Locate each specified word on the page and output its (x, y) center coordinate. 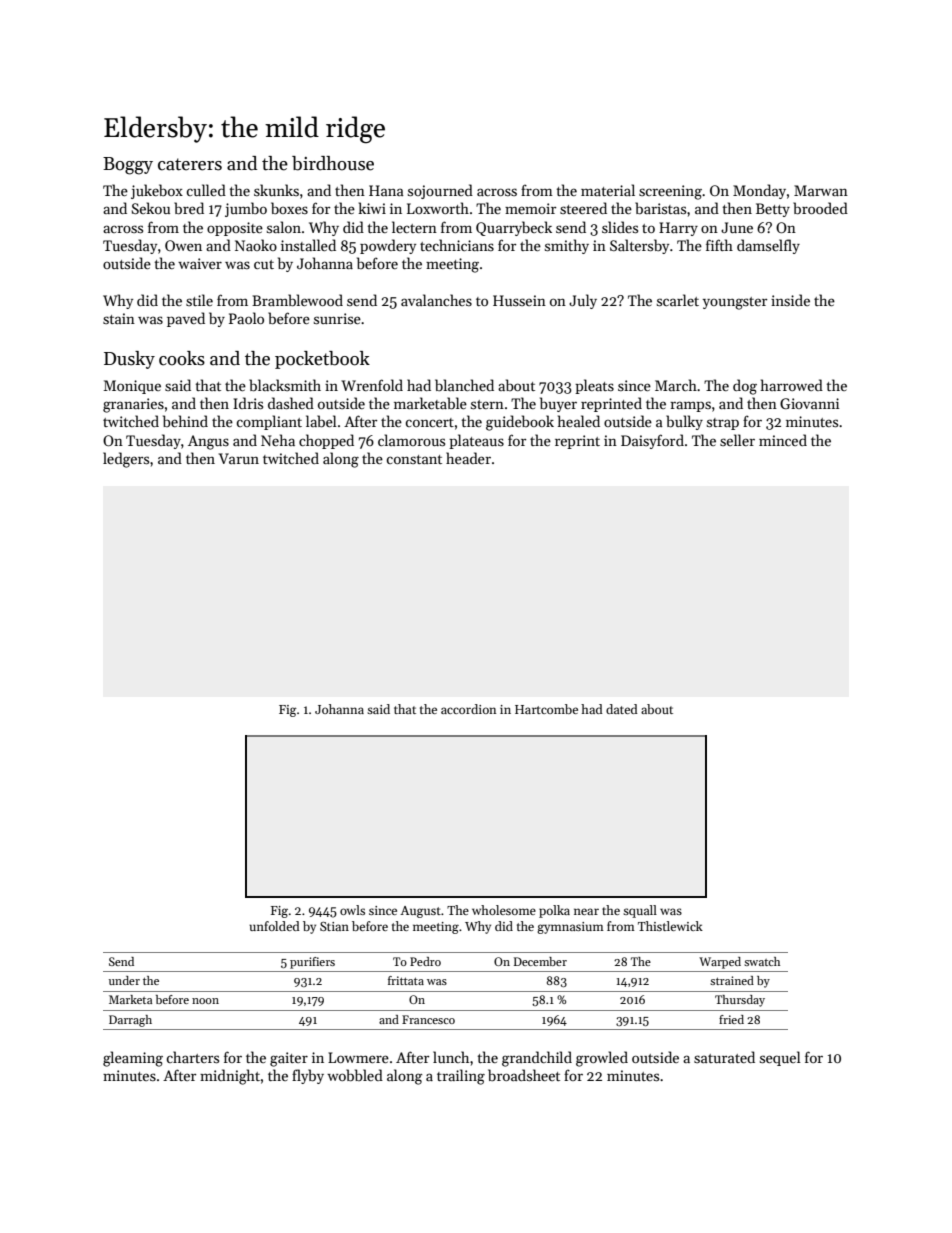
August (420, 912)
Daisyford (652, 441)
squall (640, 911)
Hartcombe (546, 709)
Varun (239, 458)
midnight (230, 1077)
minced (783, 440)
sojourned (440, 191)
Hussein (519, 300)
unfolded (274, 926)
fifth (719, 245)
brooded (820, 208)
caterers (190, 164)
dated (622, 709)
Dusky (129, 360)
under (124, 980)
